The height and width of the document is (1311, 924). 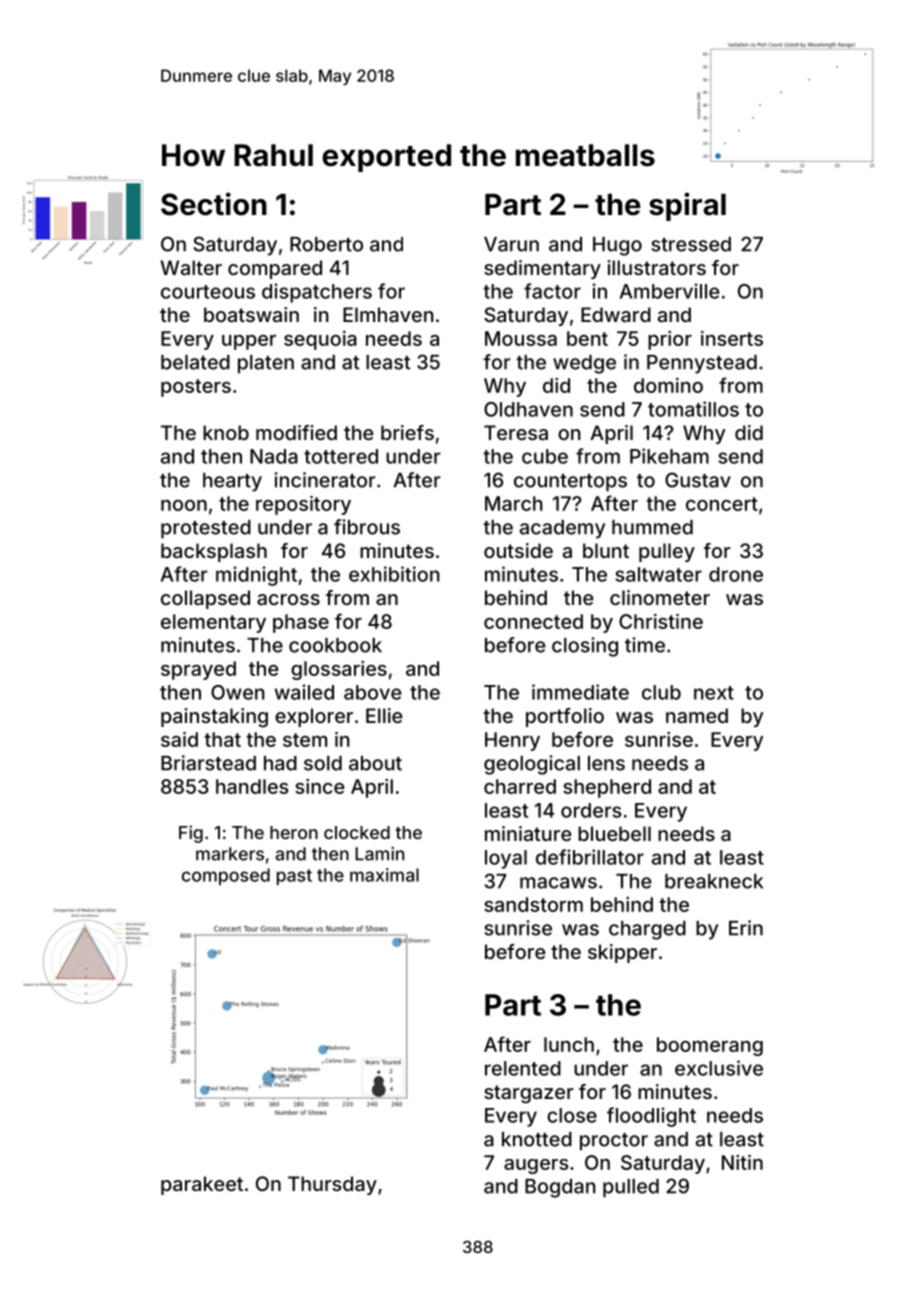 What do you see at coordinates (214, 204) in the document?
I see `Section` at bounding box center [214, 204].
